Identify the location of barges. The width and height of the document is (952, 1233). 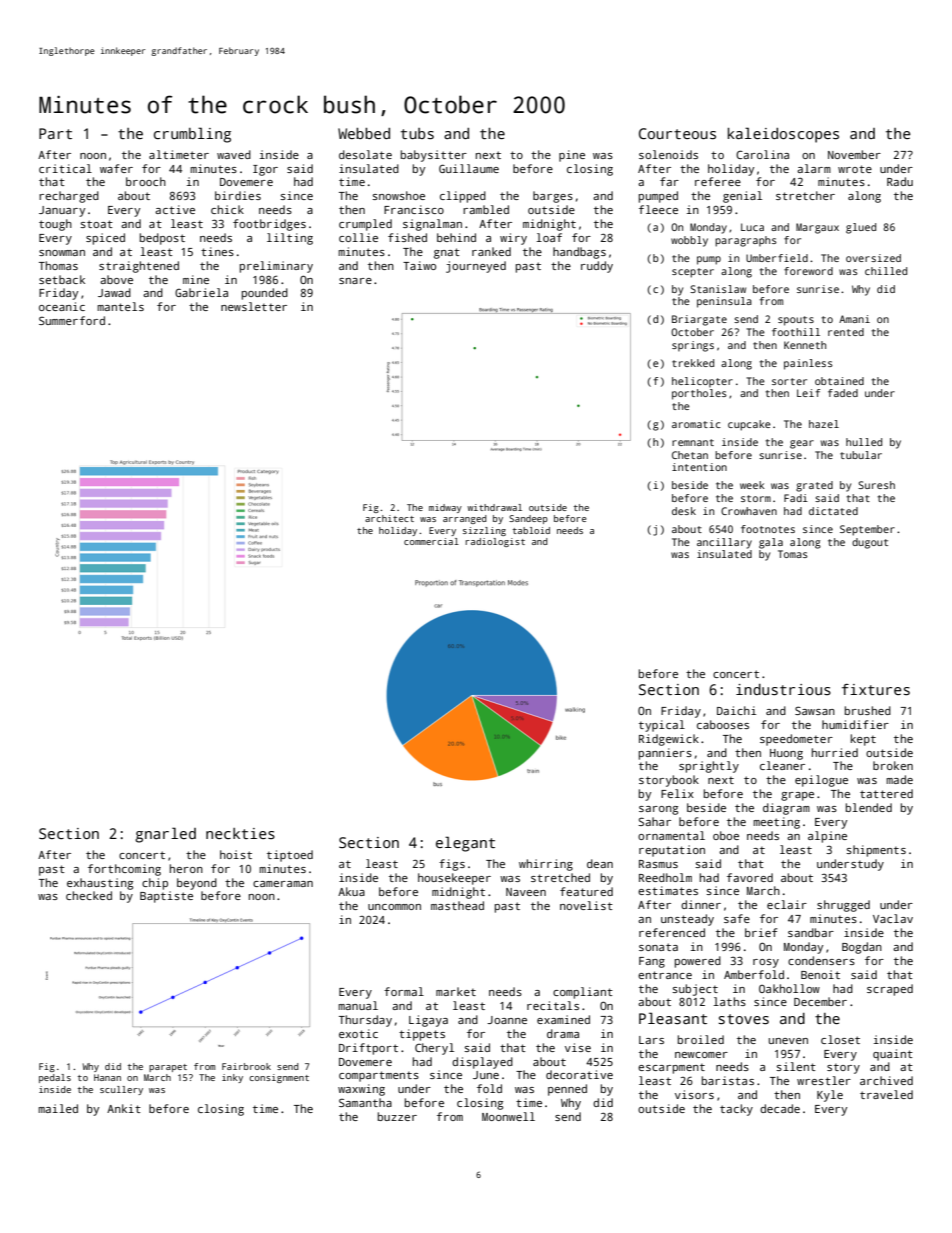
(553, 197).
